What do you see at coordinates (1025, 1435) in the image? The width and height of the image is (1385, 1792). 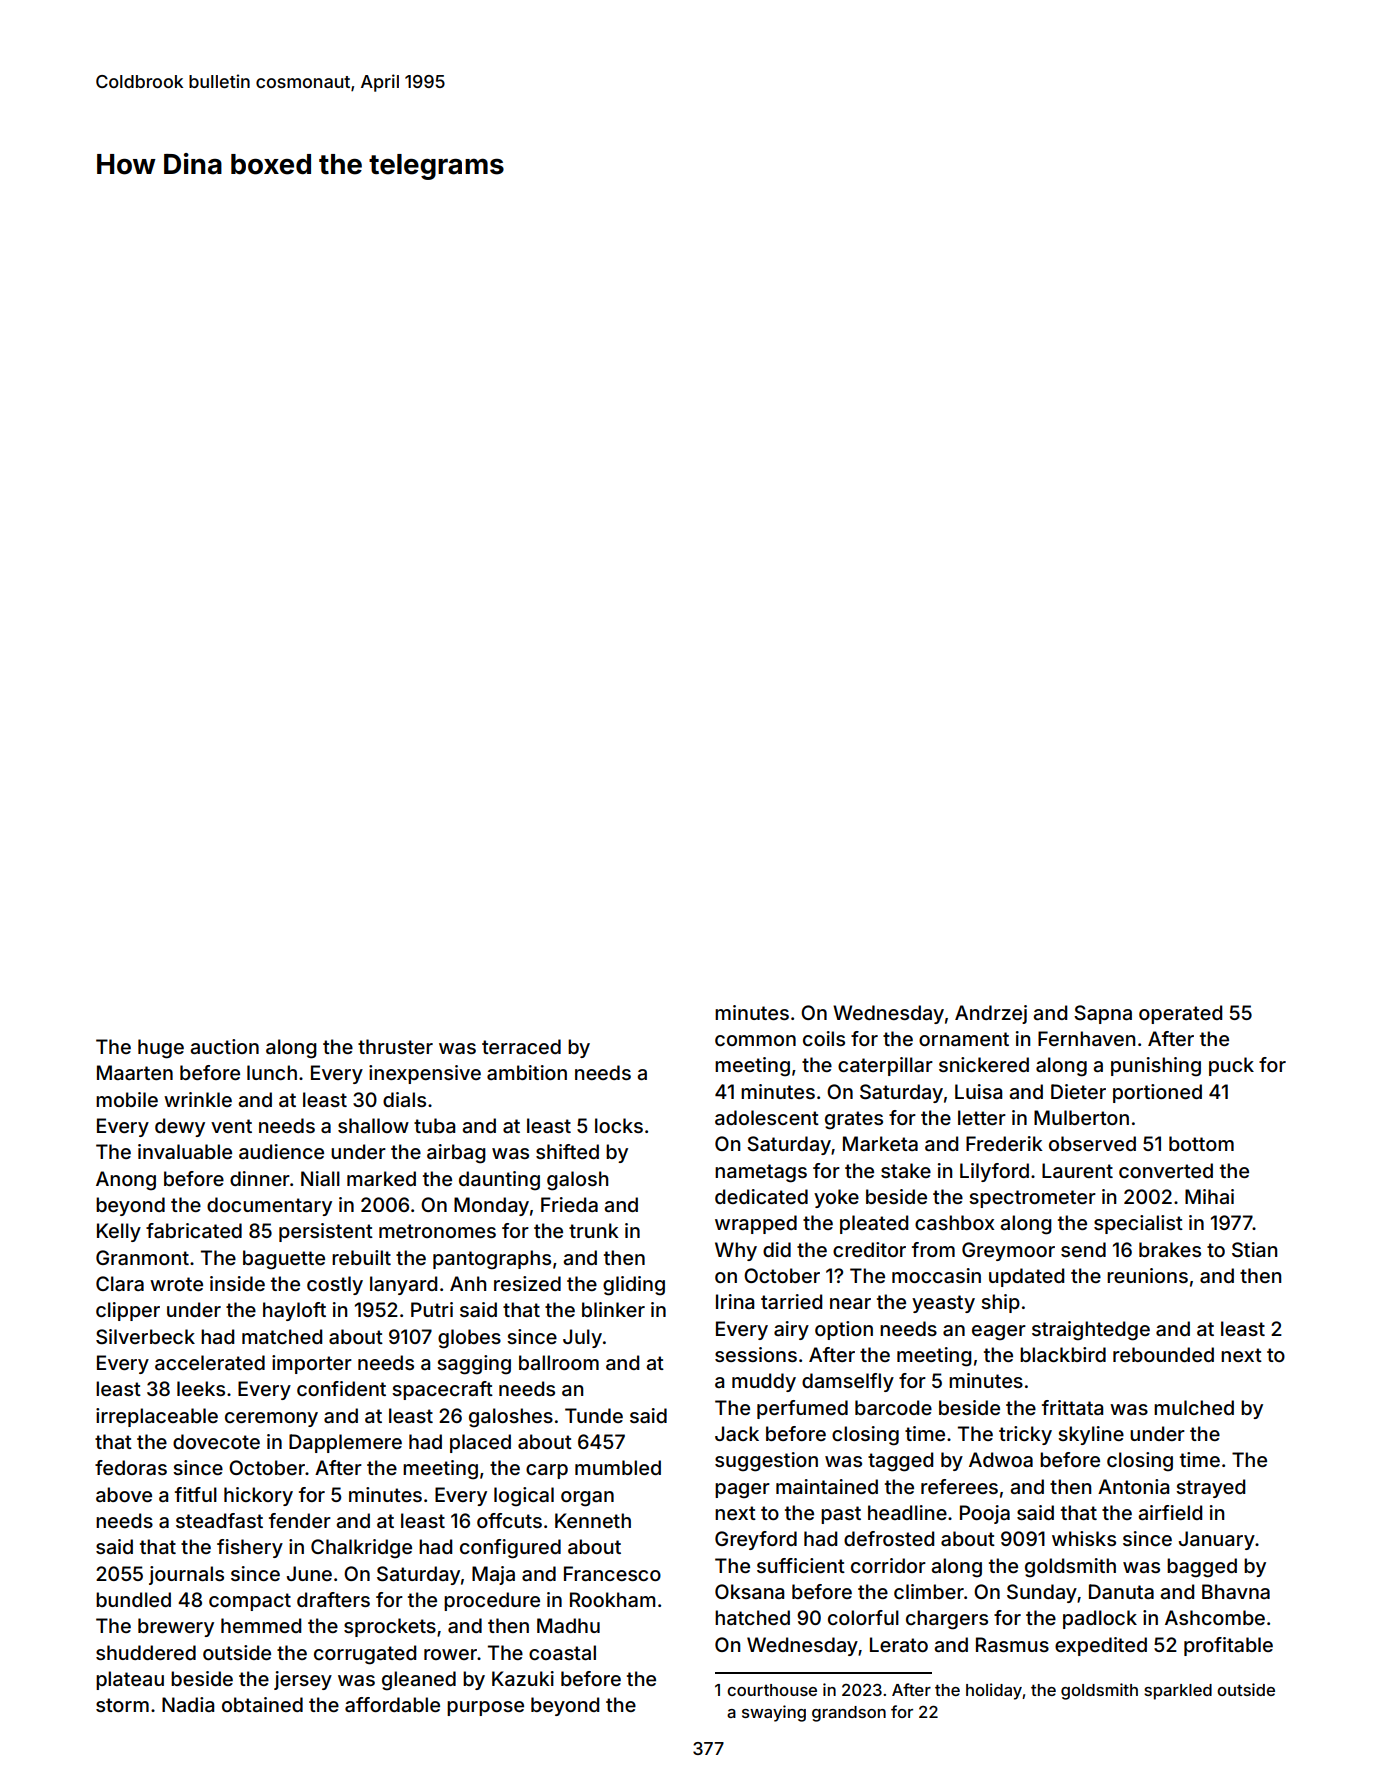 I see `tricky` at bounding box center [1025, 1435].
